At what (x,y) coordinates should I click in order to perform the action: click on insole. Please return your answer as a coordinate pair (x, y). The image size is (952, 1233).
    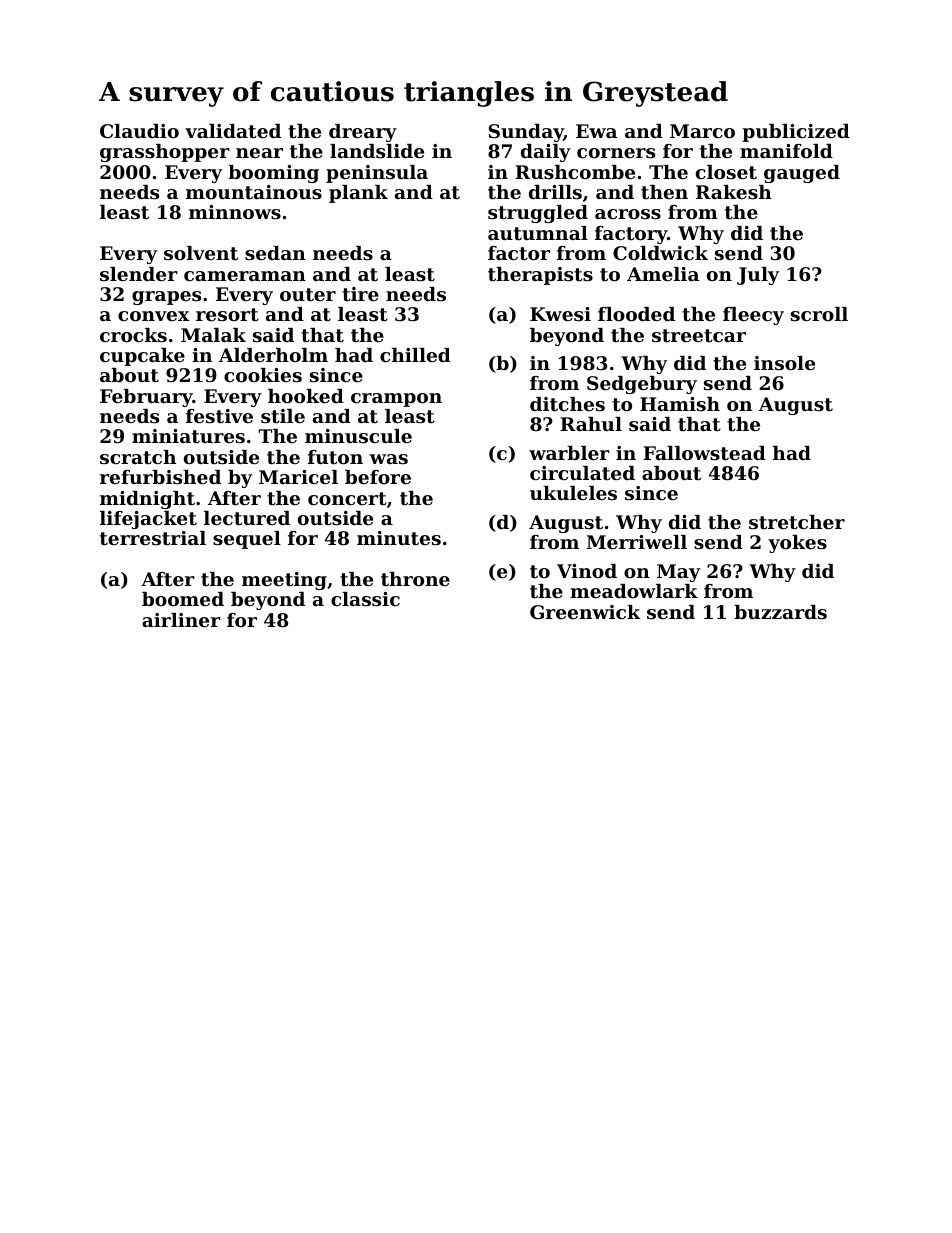
    Looking at the image, I should click on (784, 363).
